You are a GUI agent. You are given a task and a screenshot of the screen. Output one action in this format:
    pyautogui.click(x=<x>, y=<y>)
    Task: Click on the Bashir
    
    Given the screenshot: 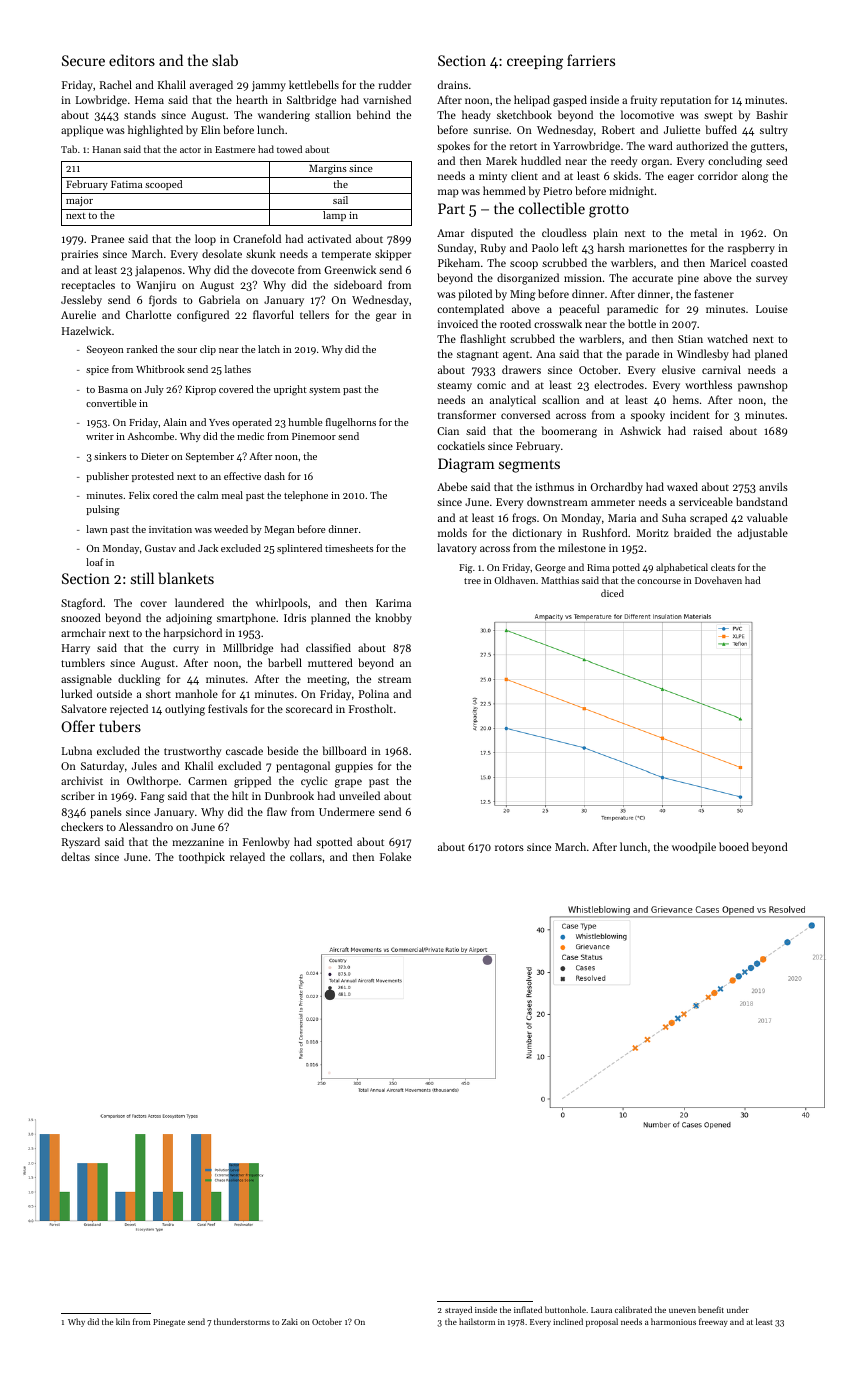 What is the action you would take?
    pyautogui.click(x=772, y=114)
